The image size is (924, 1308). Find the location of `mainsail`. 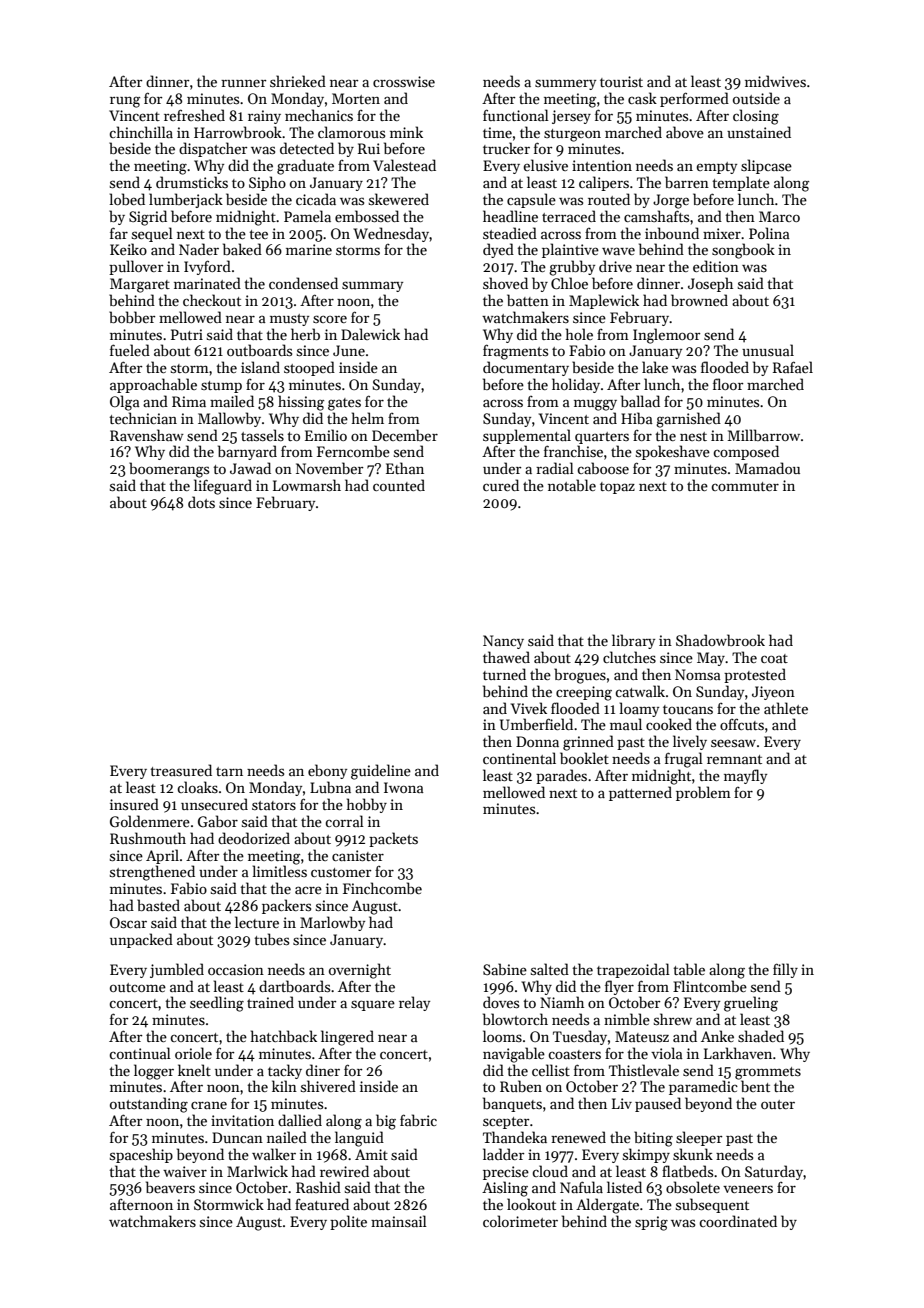

mainsail is located at coordinates (399, 1221).
